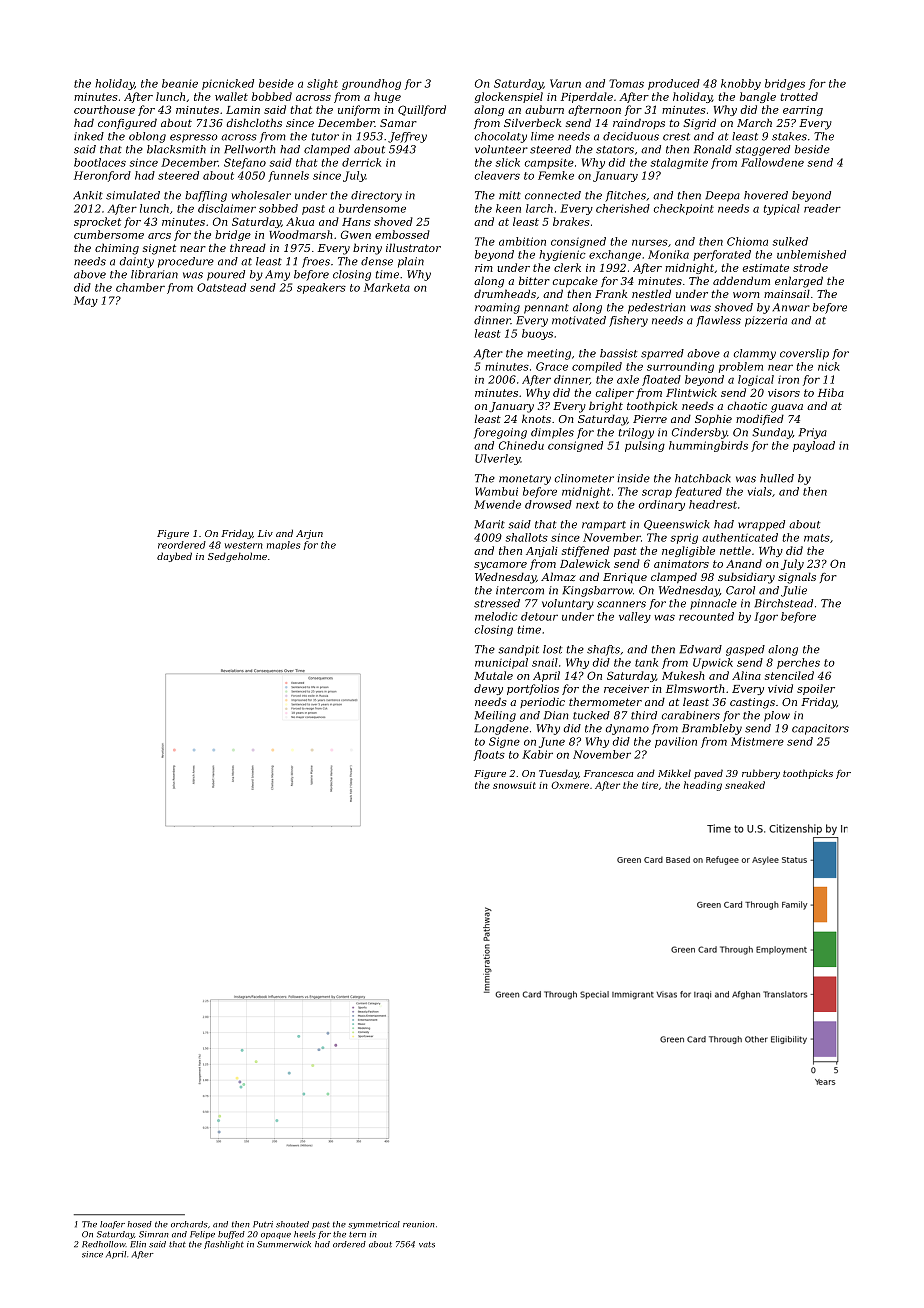 This screenshot has height=1308, width=924. I want to click on mats, so click(817, 538).
